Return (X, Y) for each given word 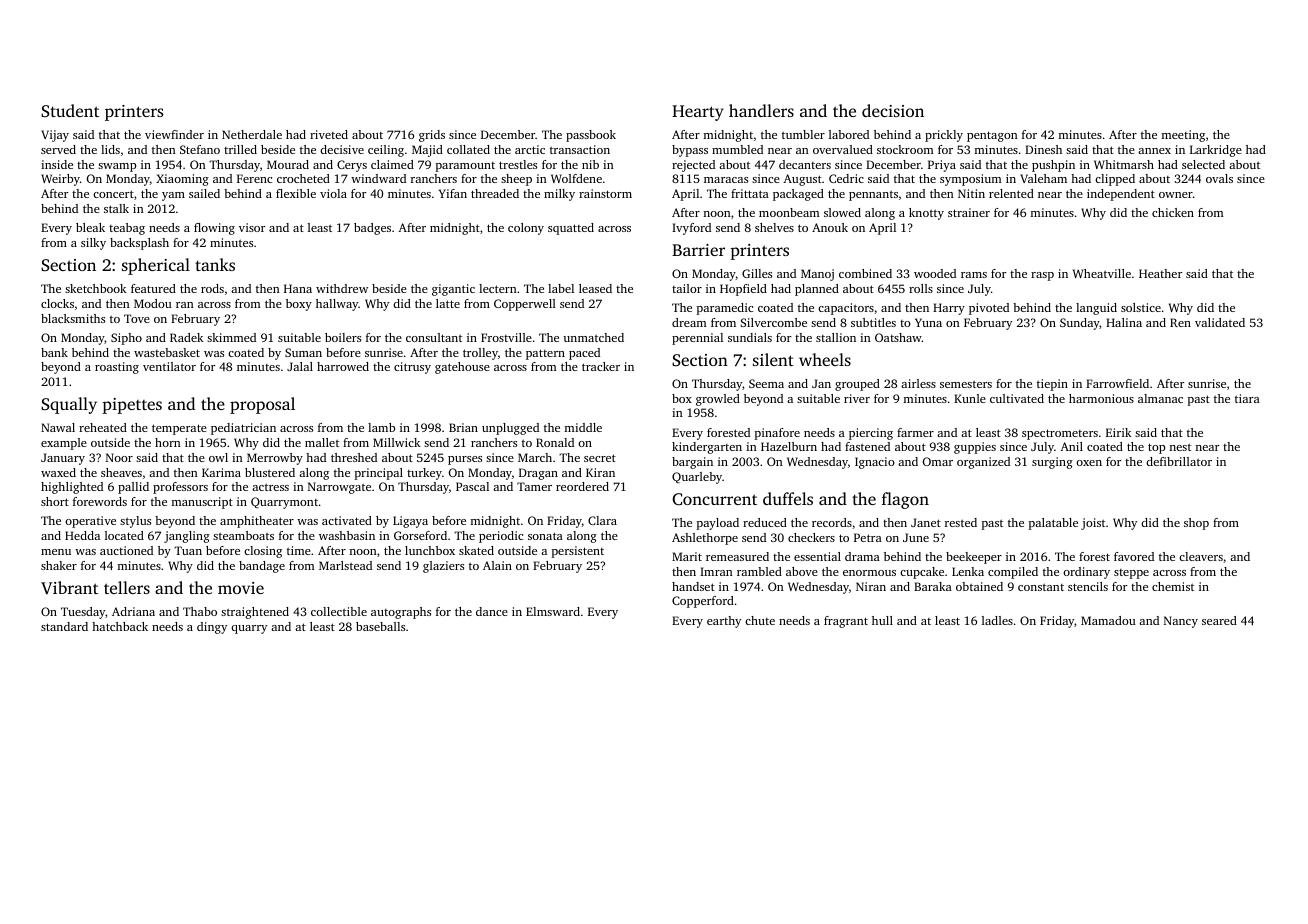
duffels (788, 498)
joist (1093, 524)
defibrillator (1179, 461)
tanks (215, 264)
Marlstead (345, 565)
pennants (873, 195)
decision (893, 110)
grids (432, 136)
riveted (329, 134)
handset (693, 586)
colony (526, 229)
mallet (322, 442)
